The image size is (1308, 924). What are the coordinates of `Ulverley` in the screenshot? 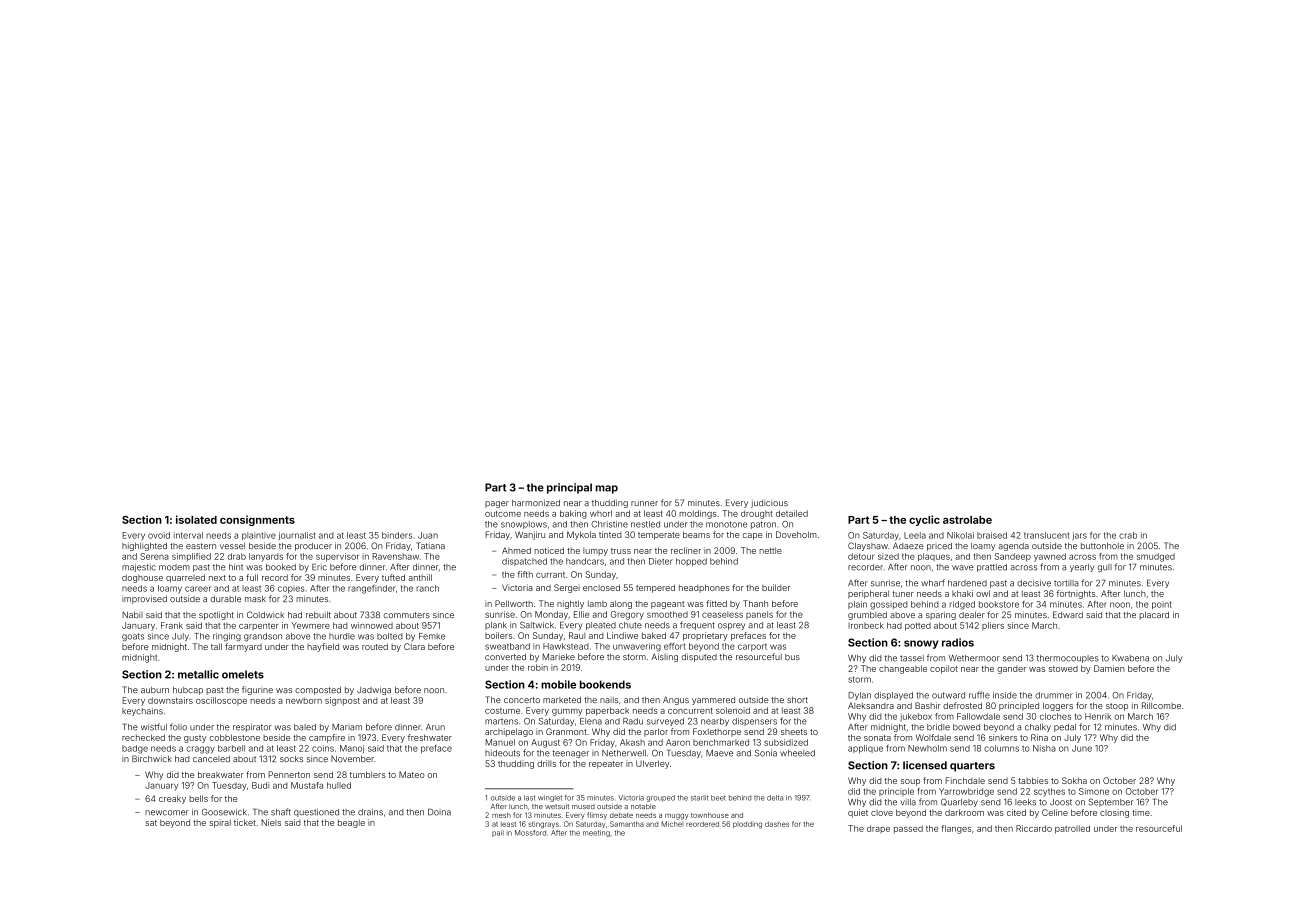 It's located at (652, 764).
